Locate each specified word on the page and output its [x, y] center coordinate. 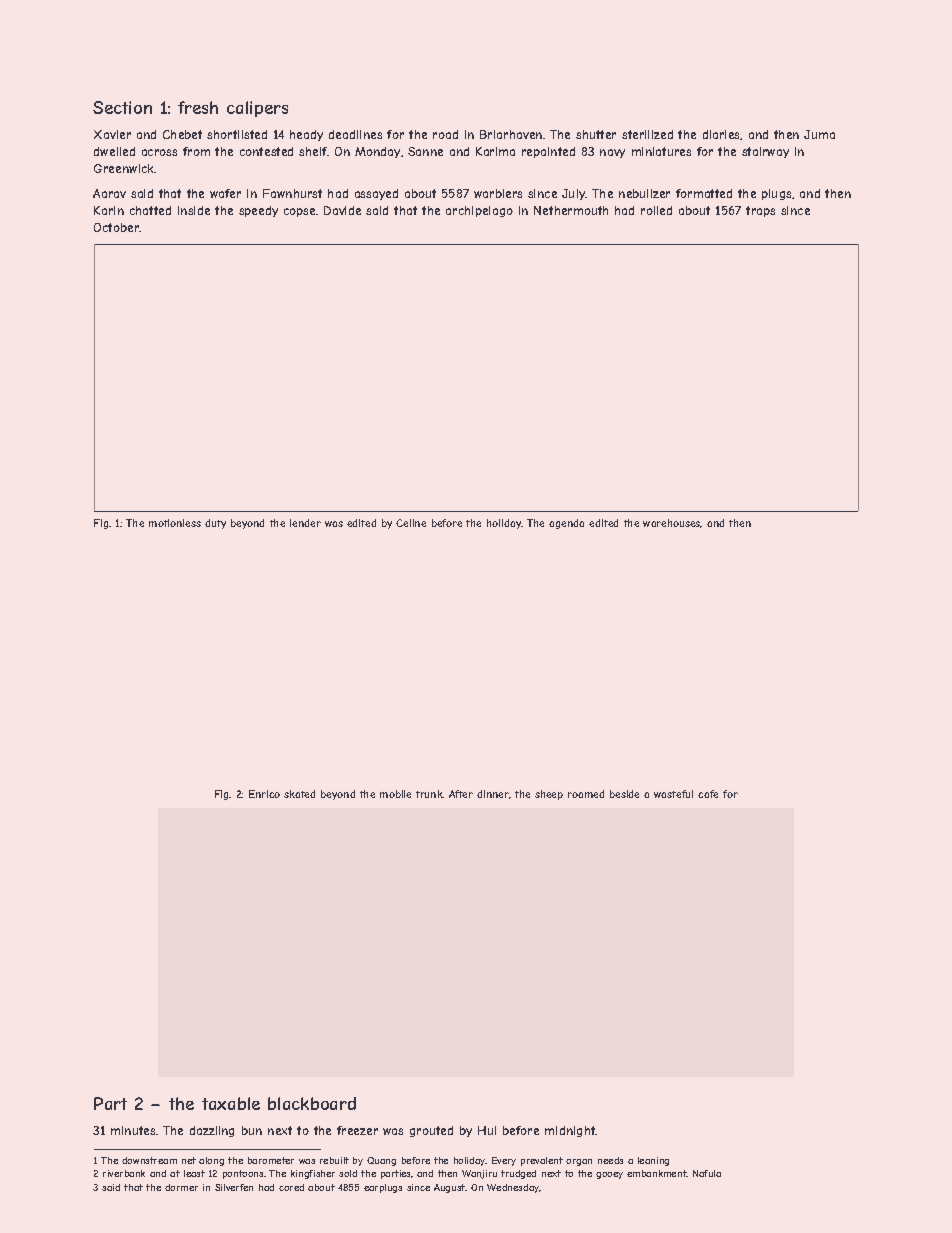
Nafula [707, 1173]
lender [305, 523]
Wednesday [513, 1188]
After [461, 794]
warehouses [672, 523]
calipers [257, 109]
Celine [411, 523]
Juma [819, 134]
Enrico [264, 794]
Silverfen [234, 1187]
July [574, 194]
